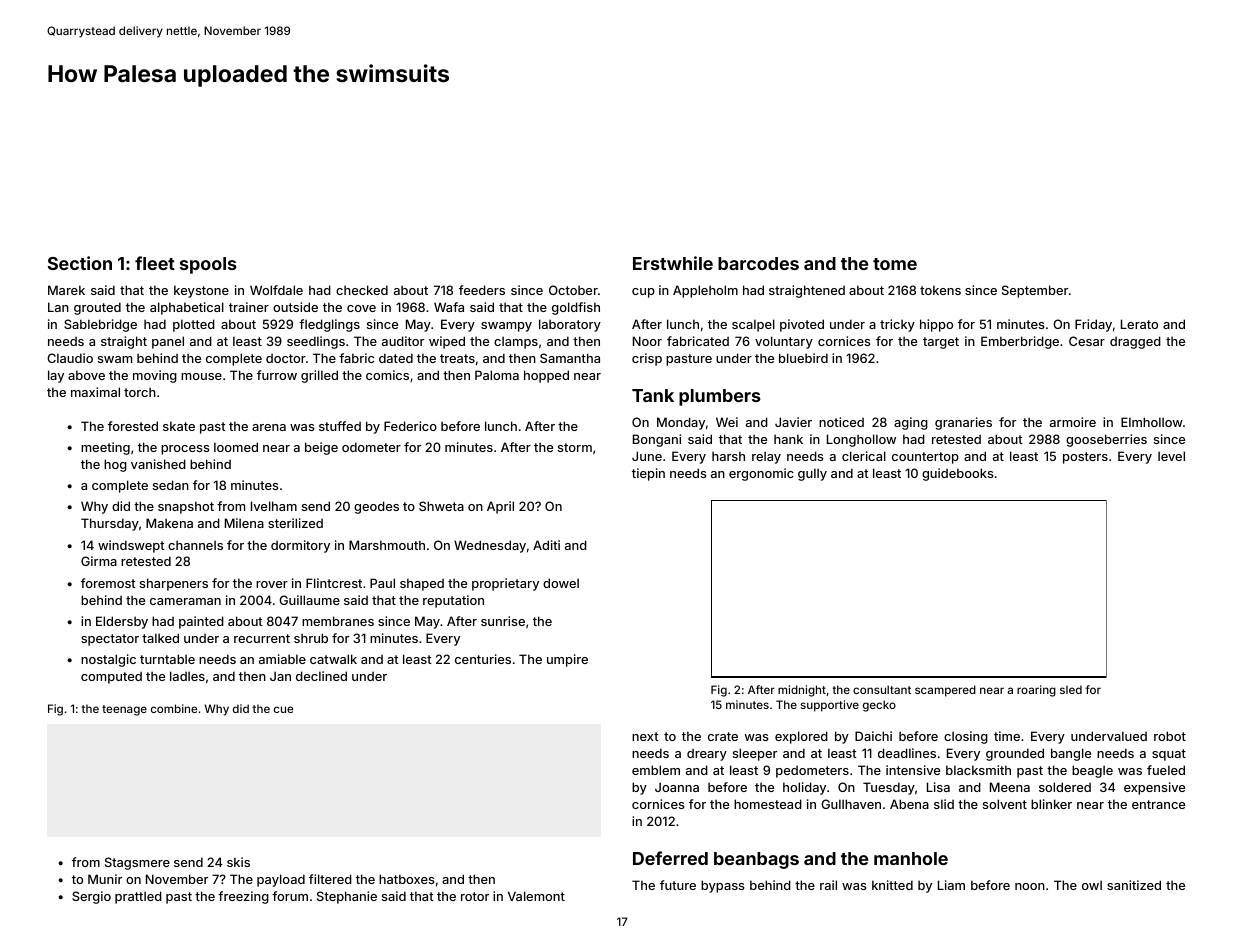 Image resolution: width=1233 pixels, height=952 pixels. What do you see at coordinates (648, 474) in the screenshot?
I see `tiepin` at bounding box center [648, 474].
